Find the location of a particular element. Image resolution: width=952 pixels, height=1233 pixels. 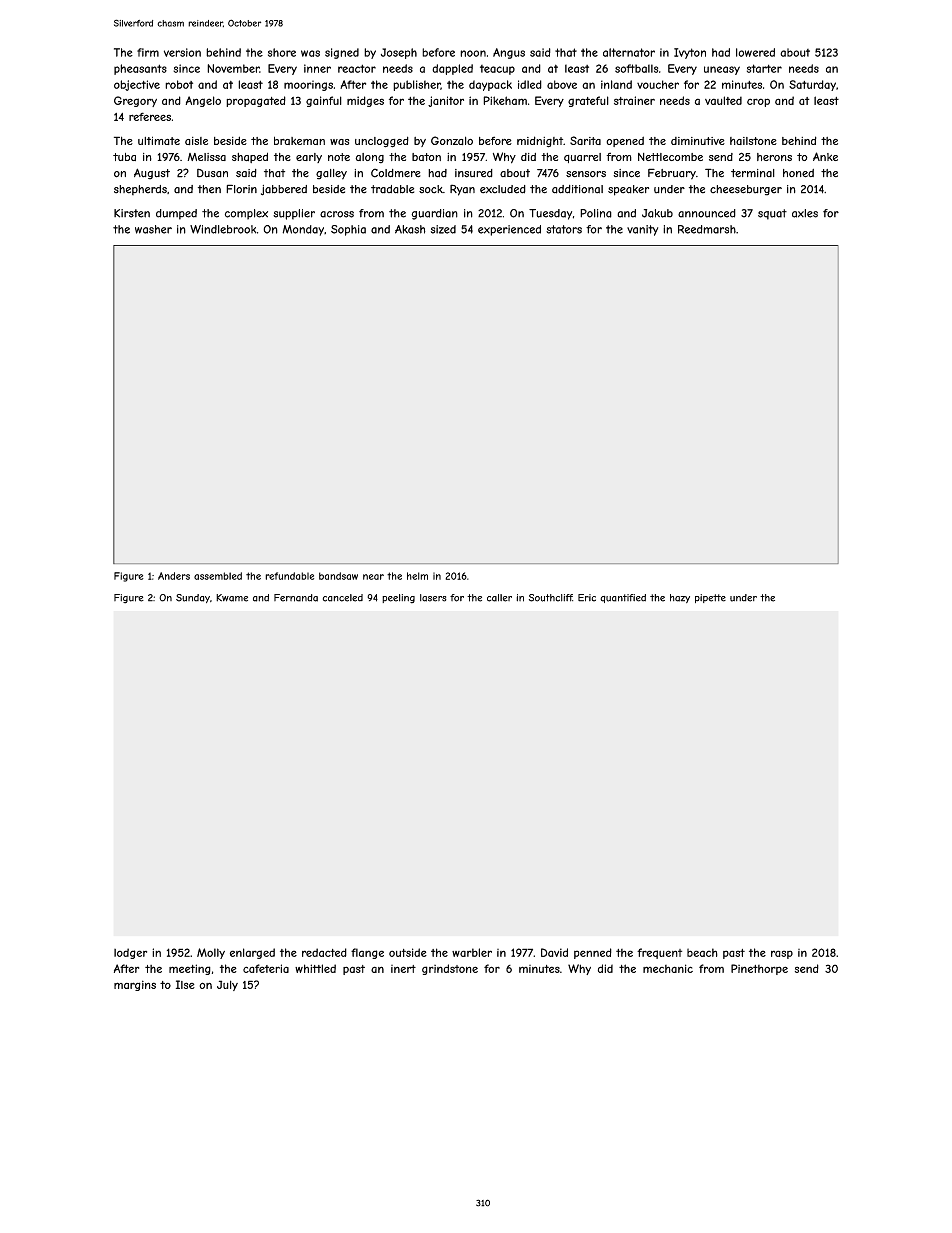

shaped is located at coordinates (250, 157).
